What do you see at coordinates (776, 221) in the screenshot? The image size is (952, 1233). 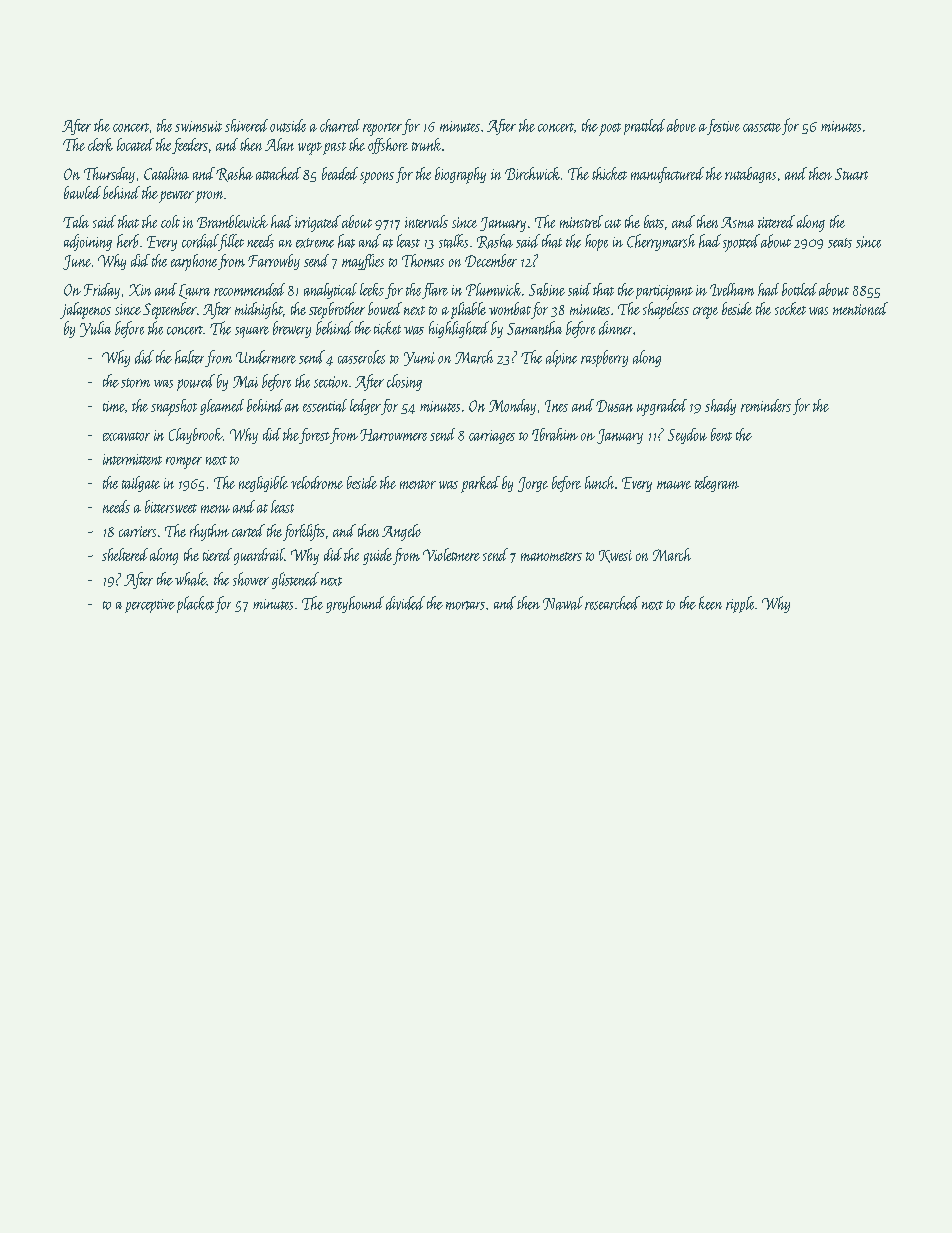 I see `tittered` at bounding box center [776, 221].
